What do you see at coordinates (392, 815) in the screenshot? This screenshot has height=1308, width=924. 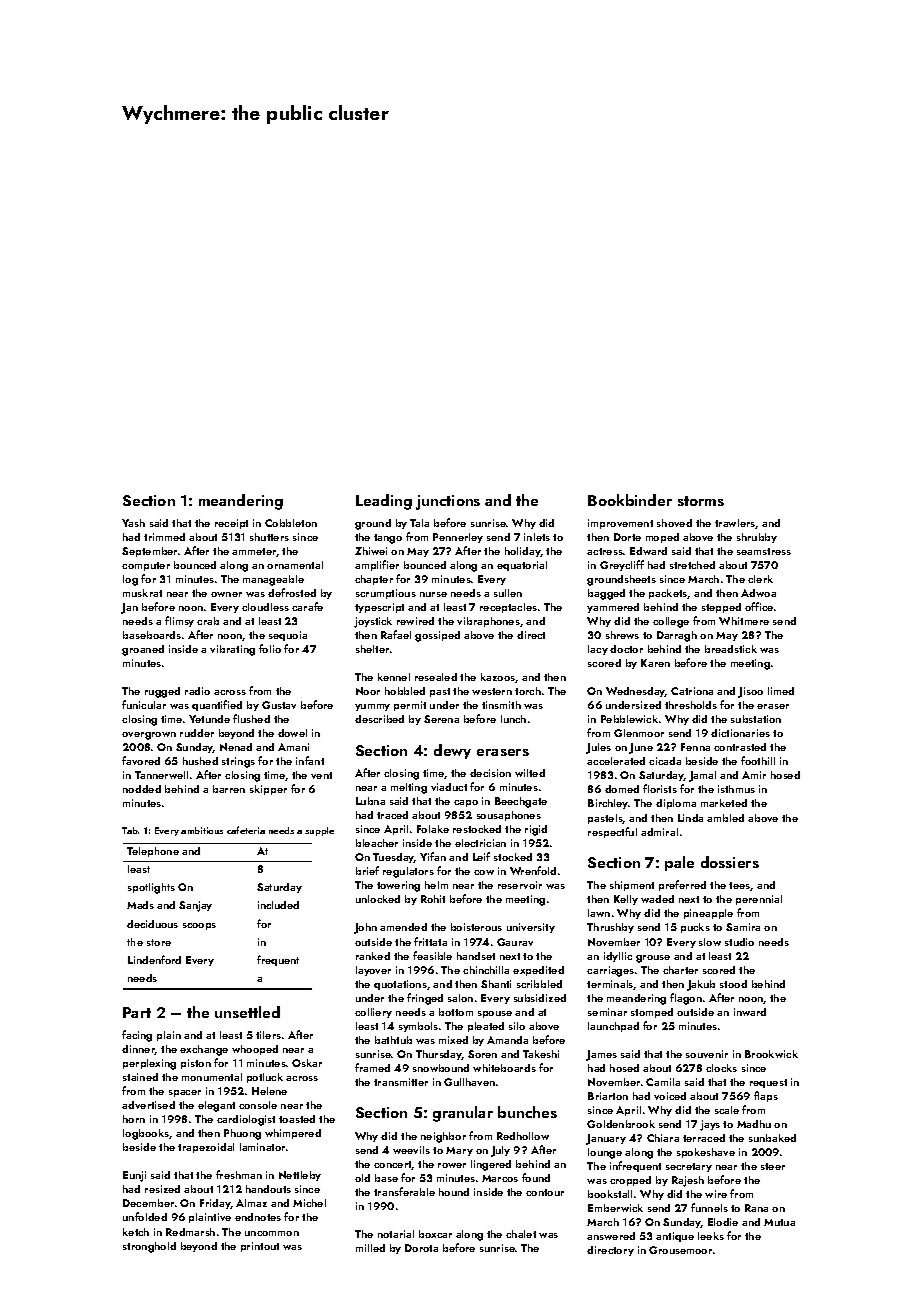 I see `traced` at bounding box center [392, 815].
